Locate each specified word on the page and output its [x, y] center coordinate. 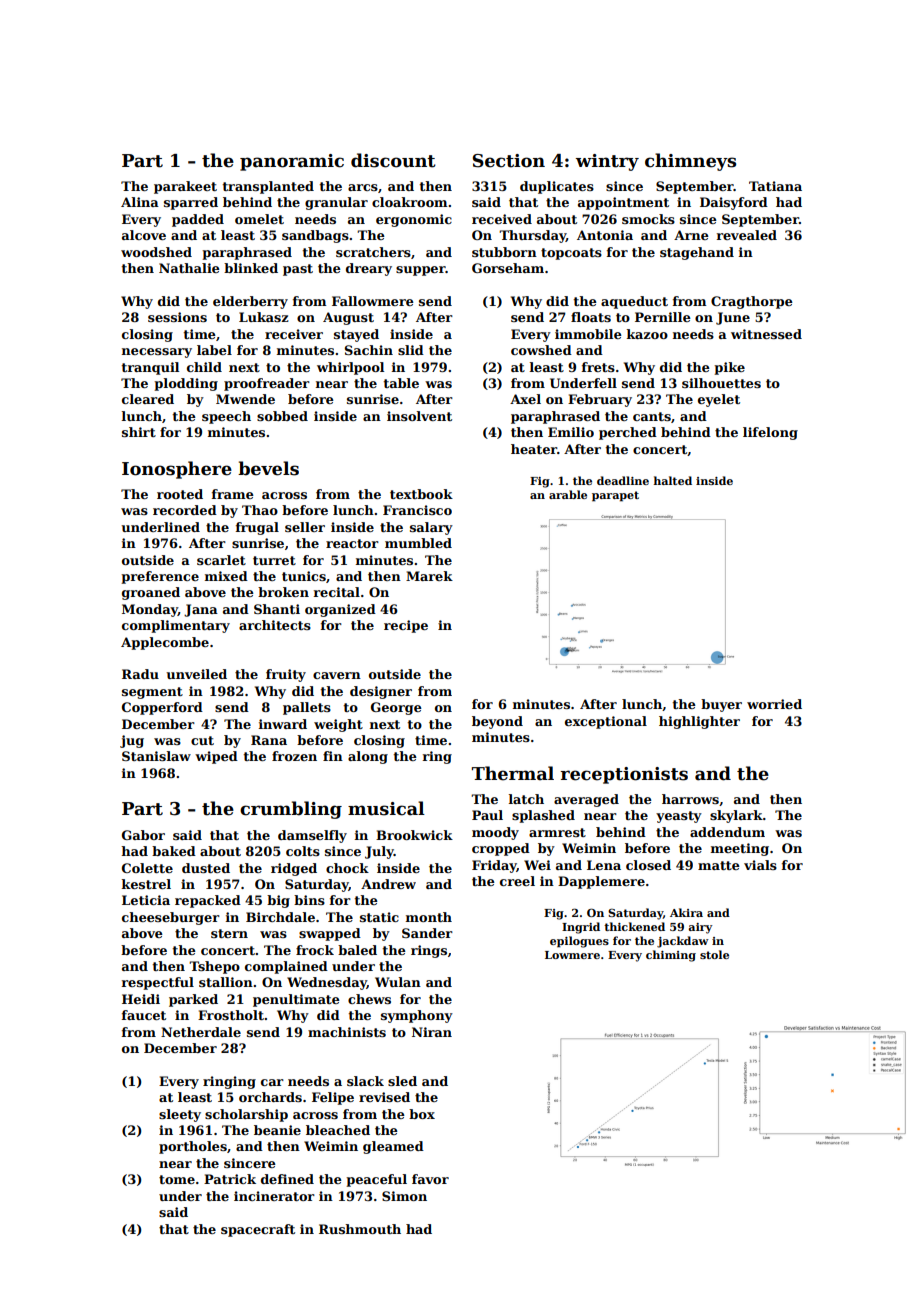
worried [774, 704]
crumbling [291, 810]
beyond [497, 722]
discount [393, 160]
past [298, 270]
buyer [721, 705]
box [422, 1114]
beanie [277, 1130]
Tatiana [775, 186]
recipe [406, 626]
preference [160, 577]
